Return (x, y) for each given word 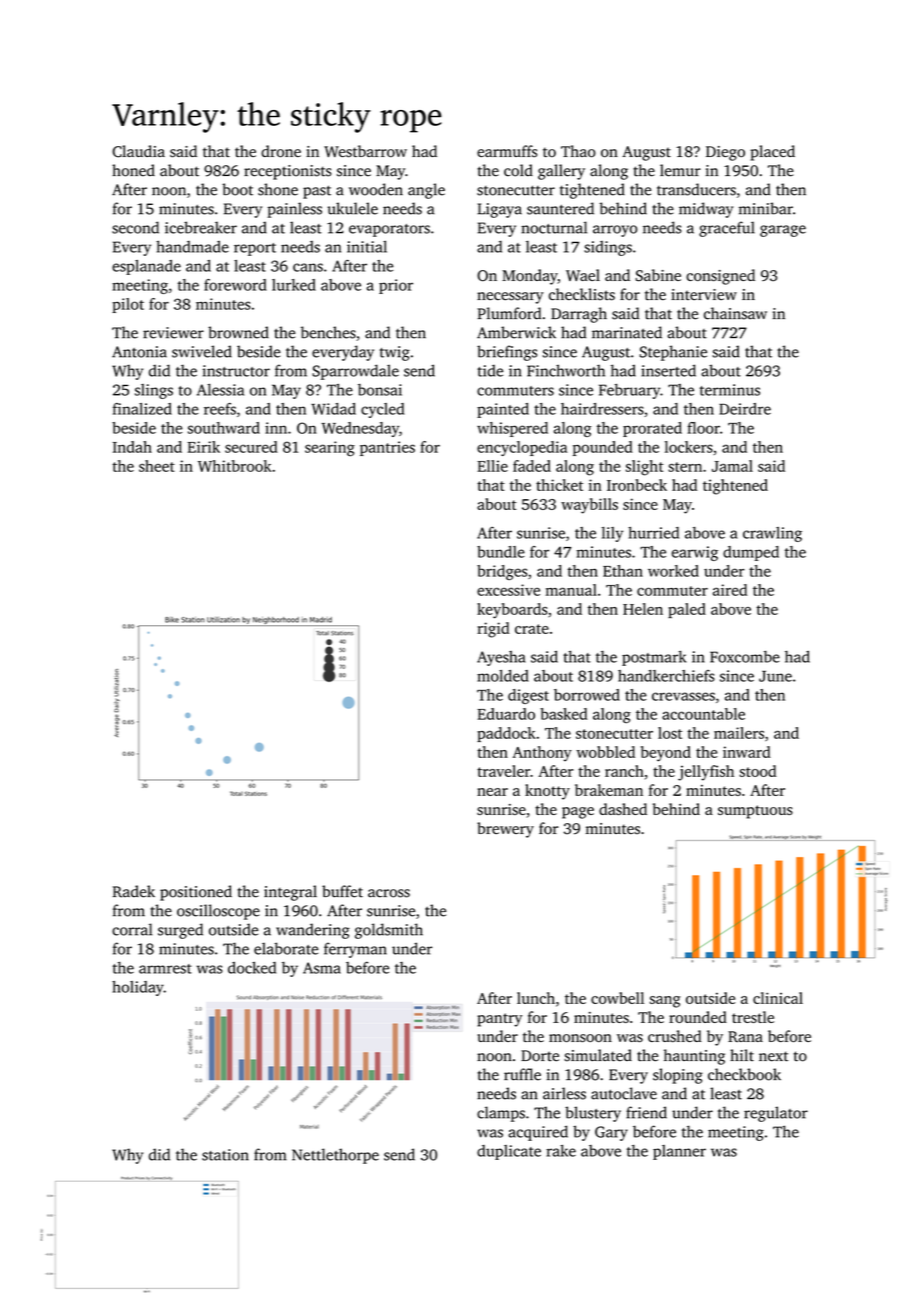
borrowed (587, 695)
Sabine (658, 275)
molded (503, 676)
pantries (387, 448)
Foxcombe (745, 657)
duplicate (509, 1152)
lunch (536, 998)
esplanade (146, 267)
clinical (778, 998)
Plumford (509, 313)
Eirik (203, 447)
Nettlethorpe (335, 1156)
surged (180, 931)
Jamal (732, 466)
